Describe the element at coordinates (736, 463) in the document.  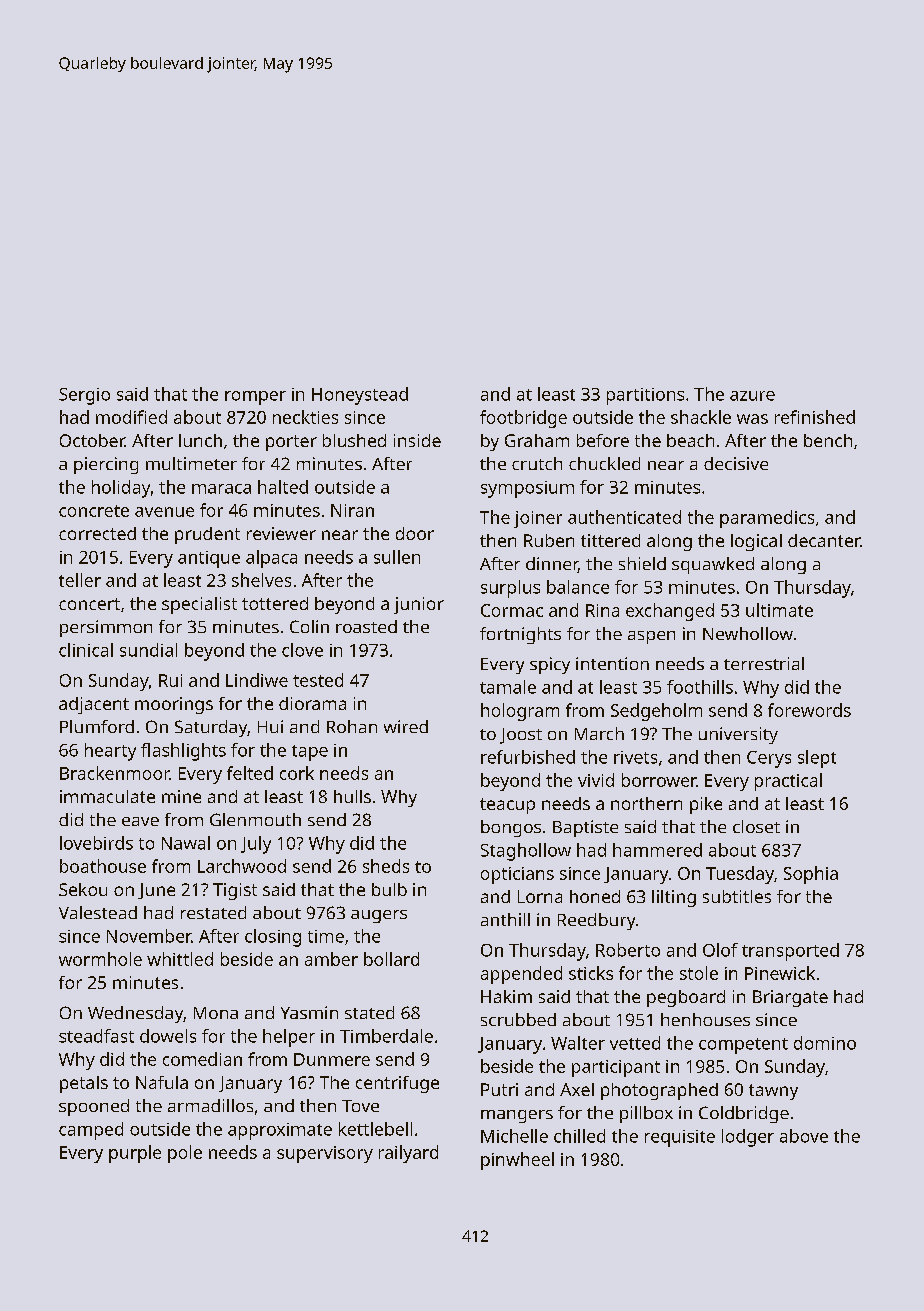
I see `decisive` at that location.
